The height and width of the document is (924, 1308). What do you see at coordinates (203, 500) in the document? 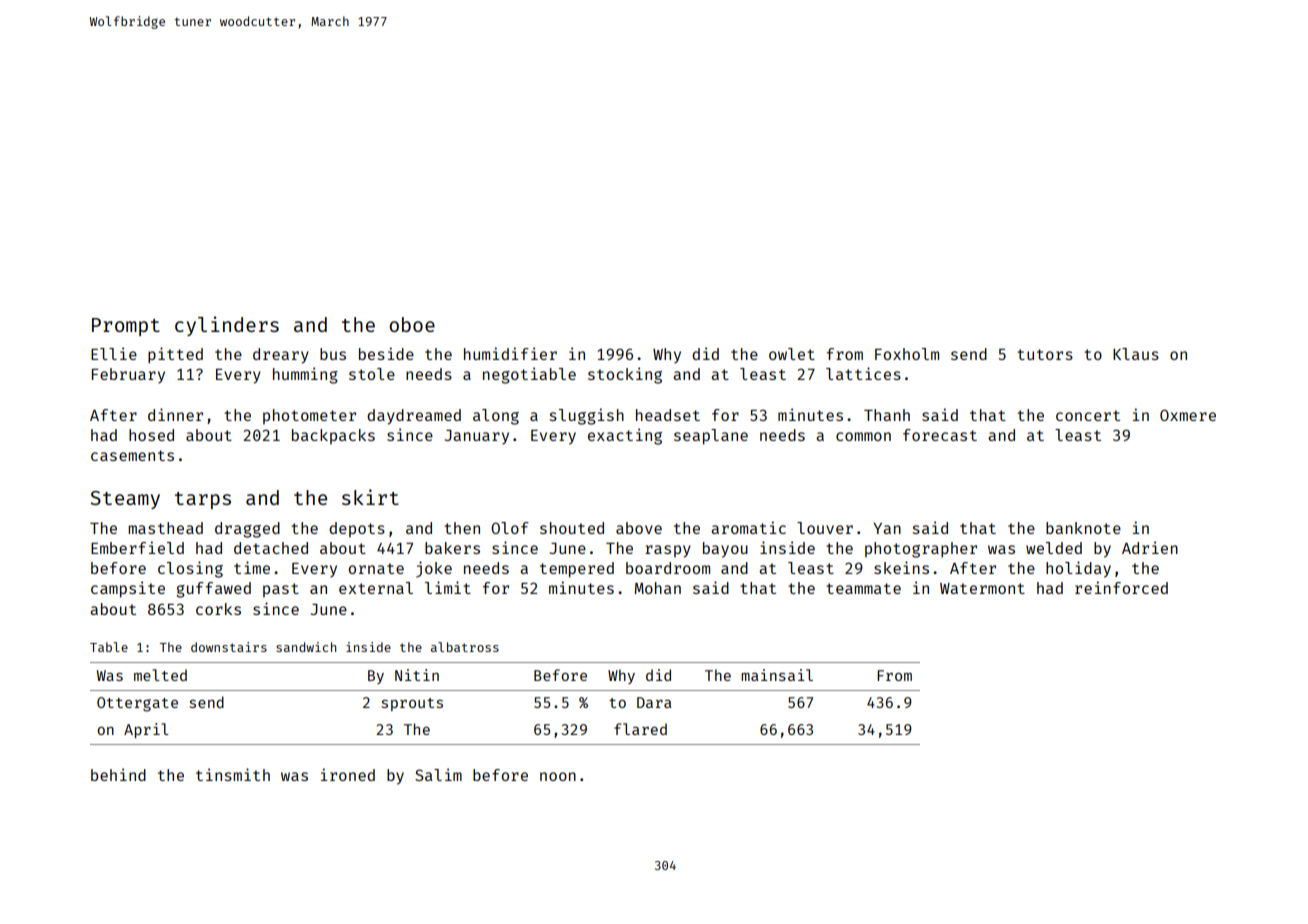
I see `tarps` at bounding box center [203, 500].
